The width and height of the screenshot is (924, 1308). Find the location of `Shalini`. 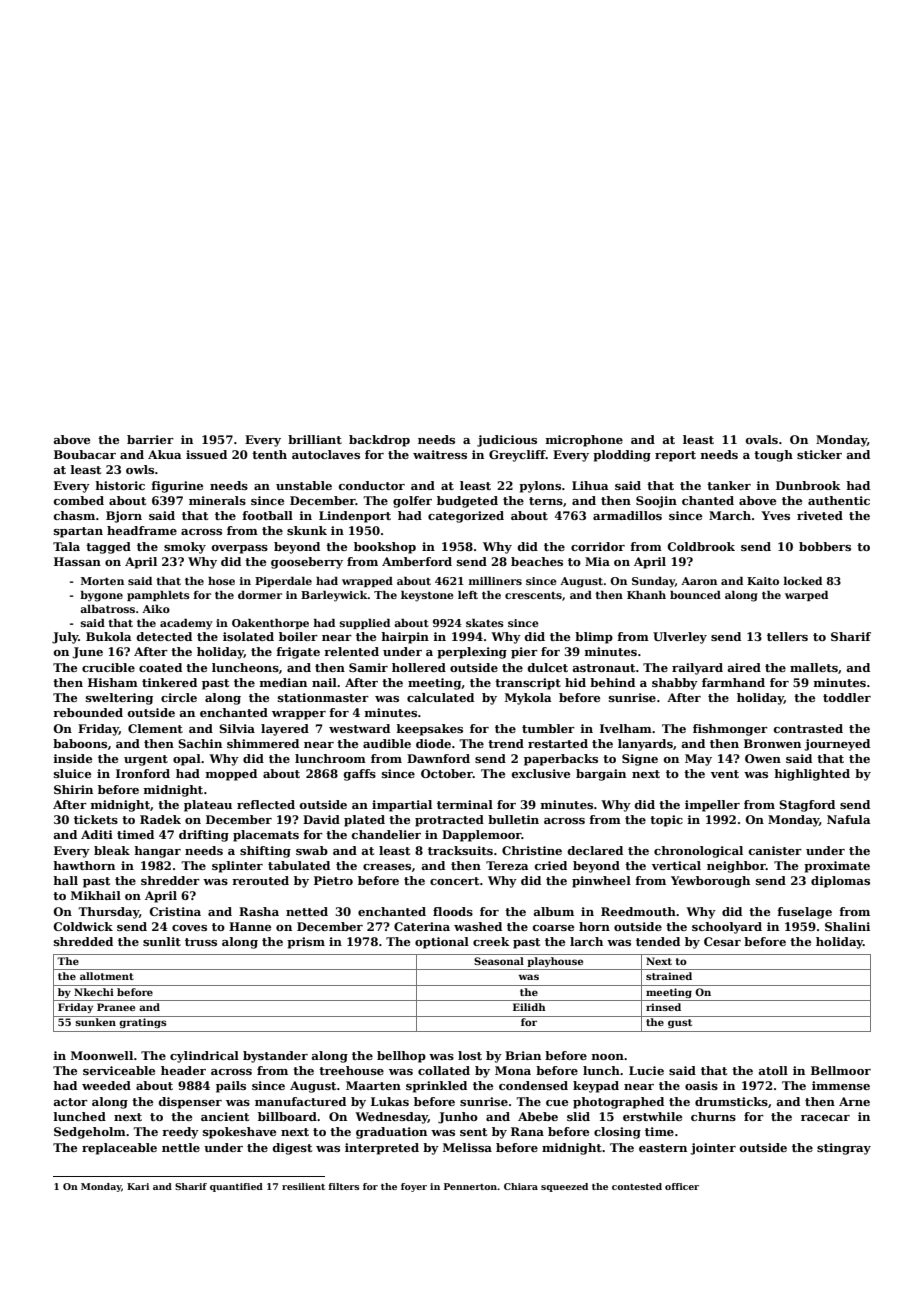

Shalini is located at coordinates (847, 926).
